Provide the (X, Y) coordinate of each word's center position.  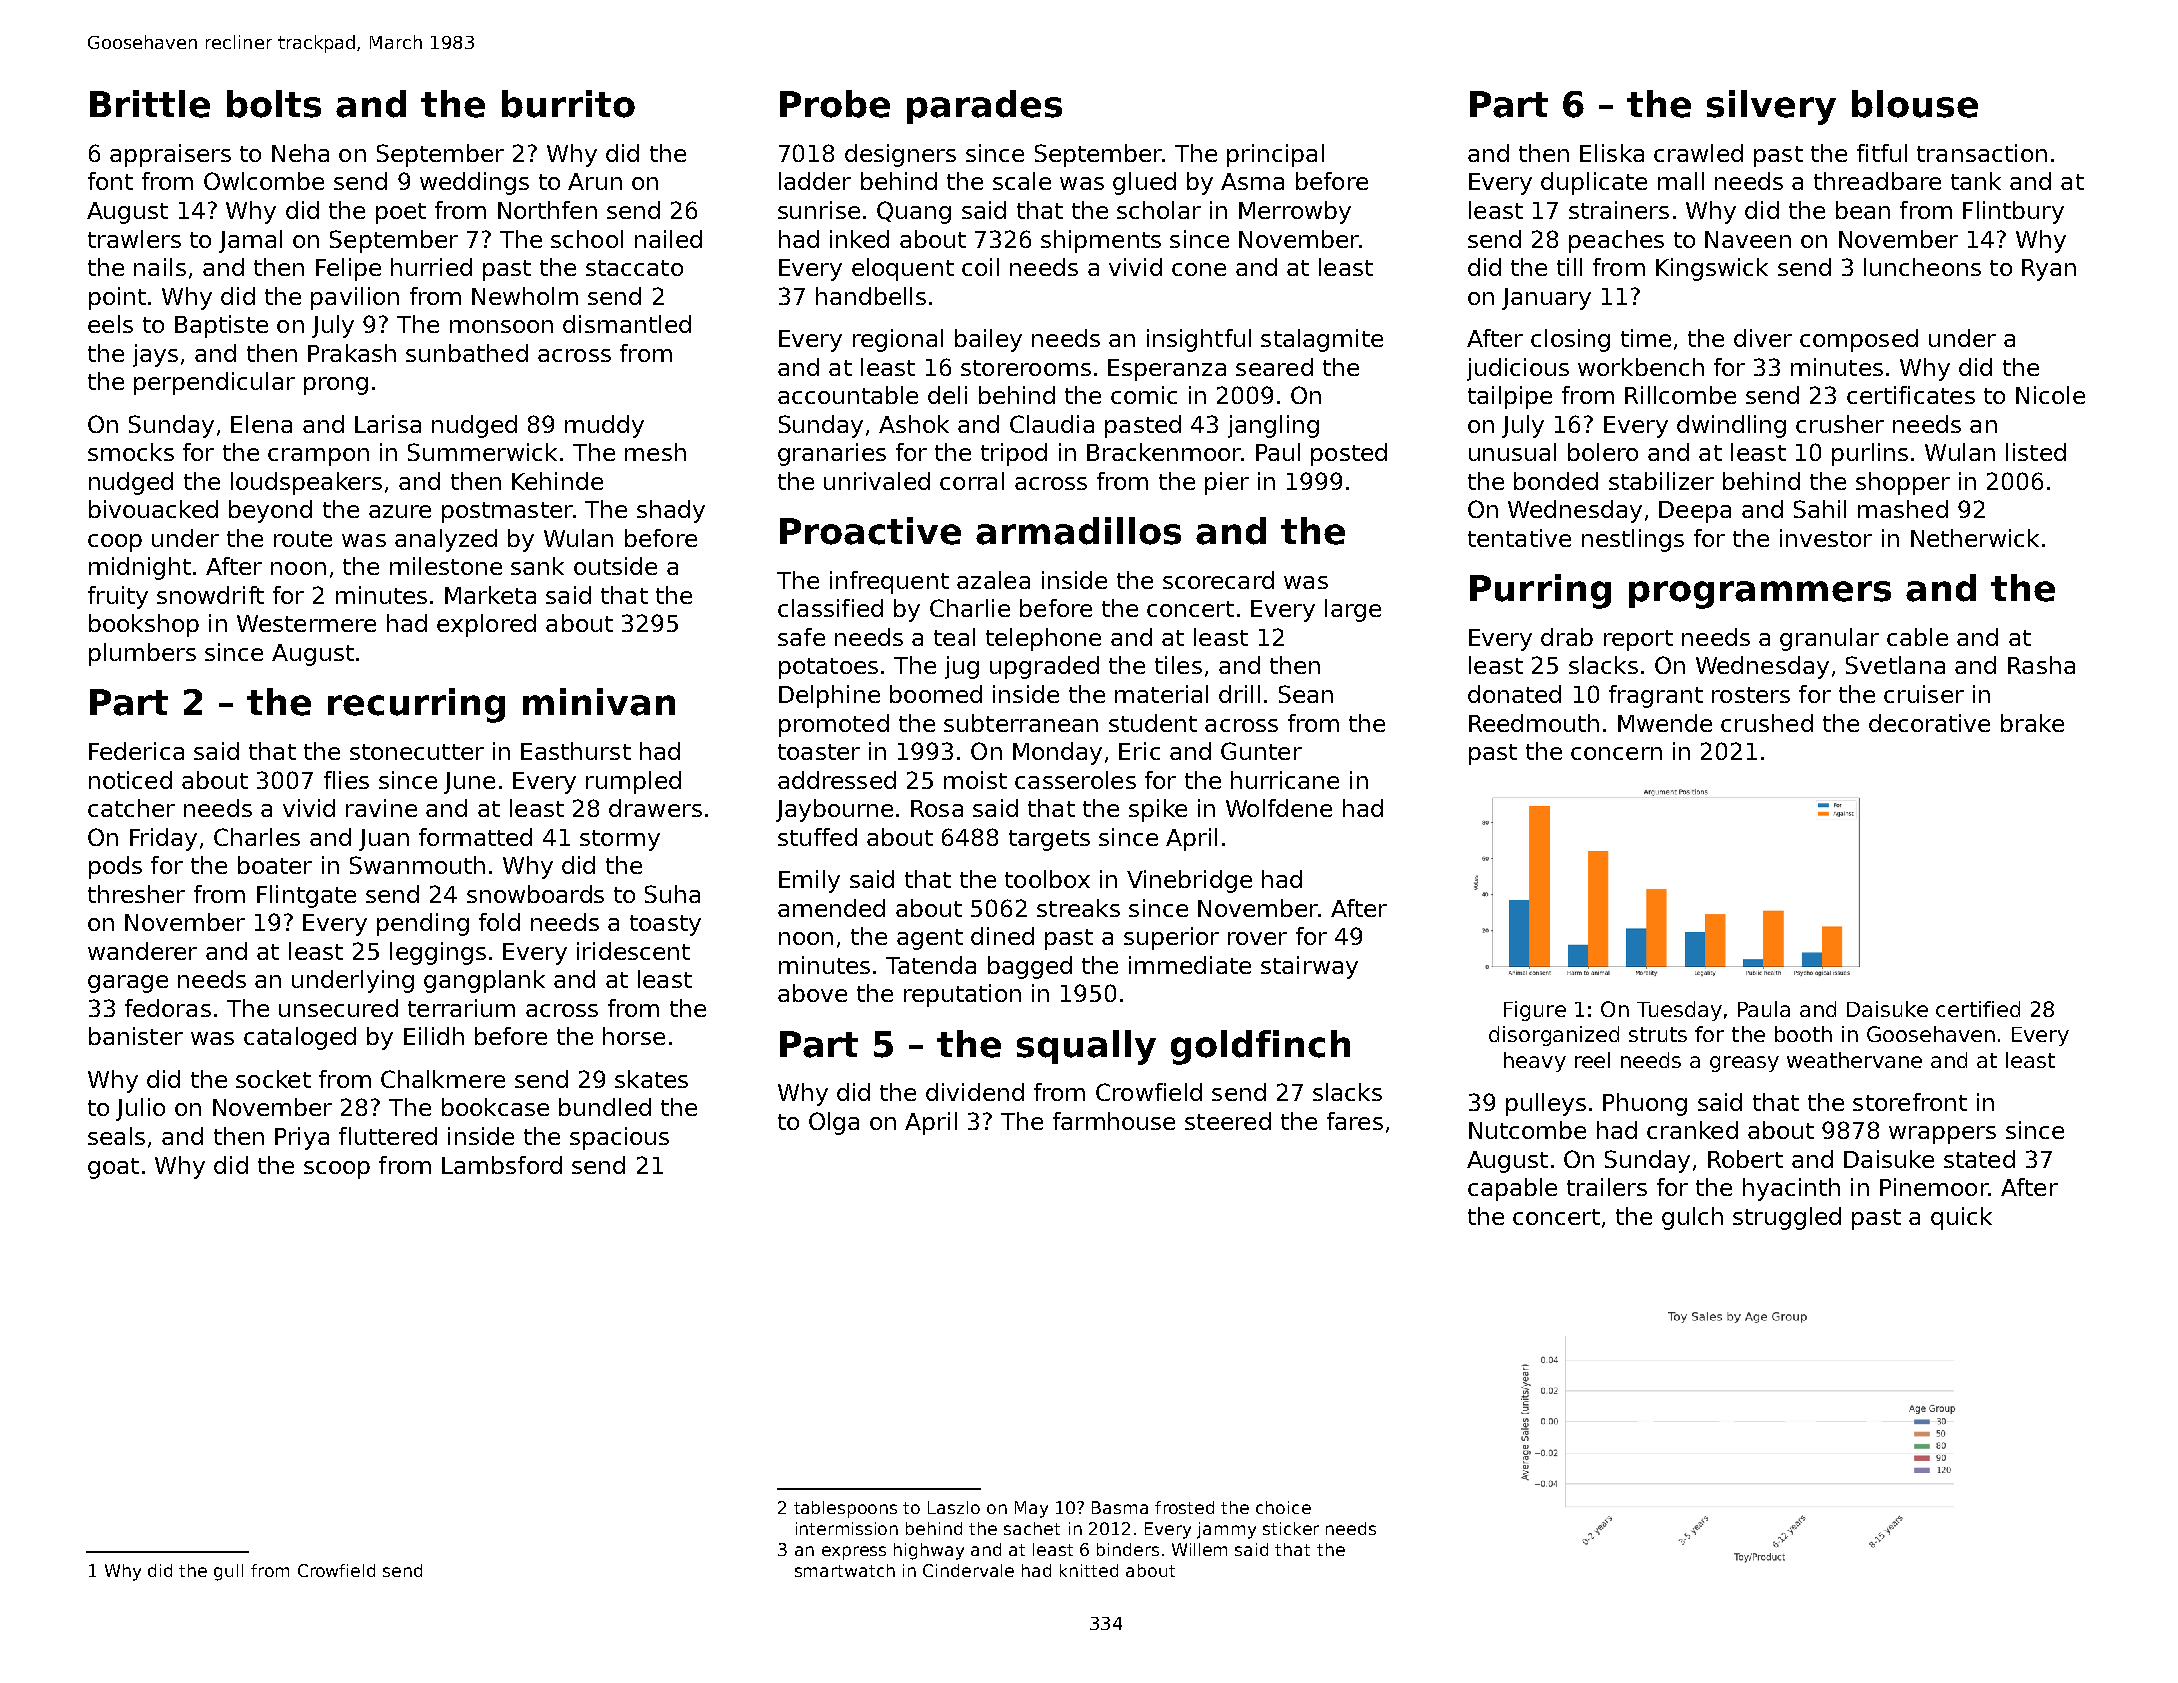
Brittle (150, 104)
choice (1283, 1507)
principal (1275, 155)
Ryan (2049, 270)
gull (228, 1572)
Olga (834, 1123)
